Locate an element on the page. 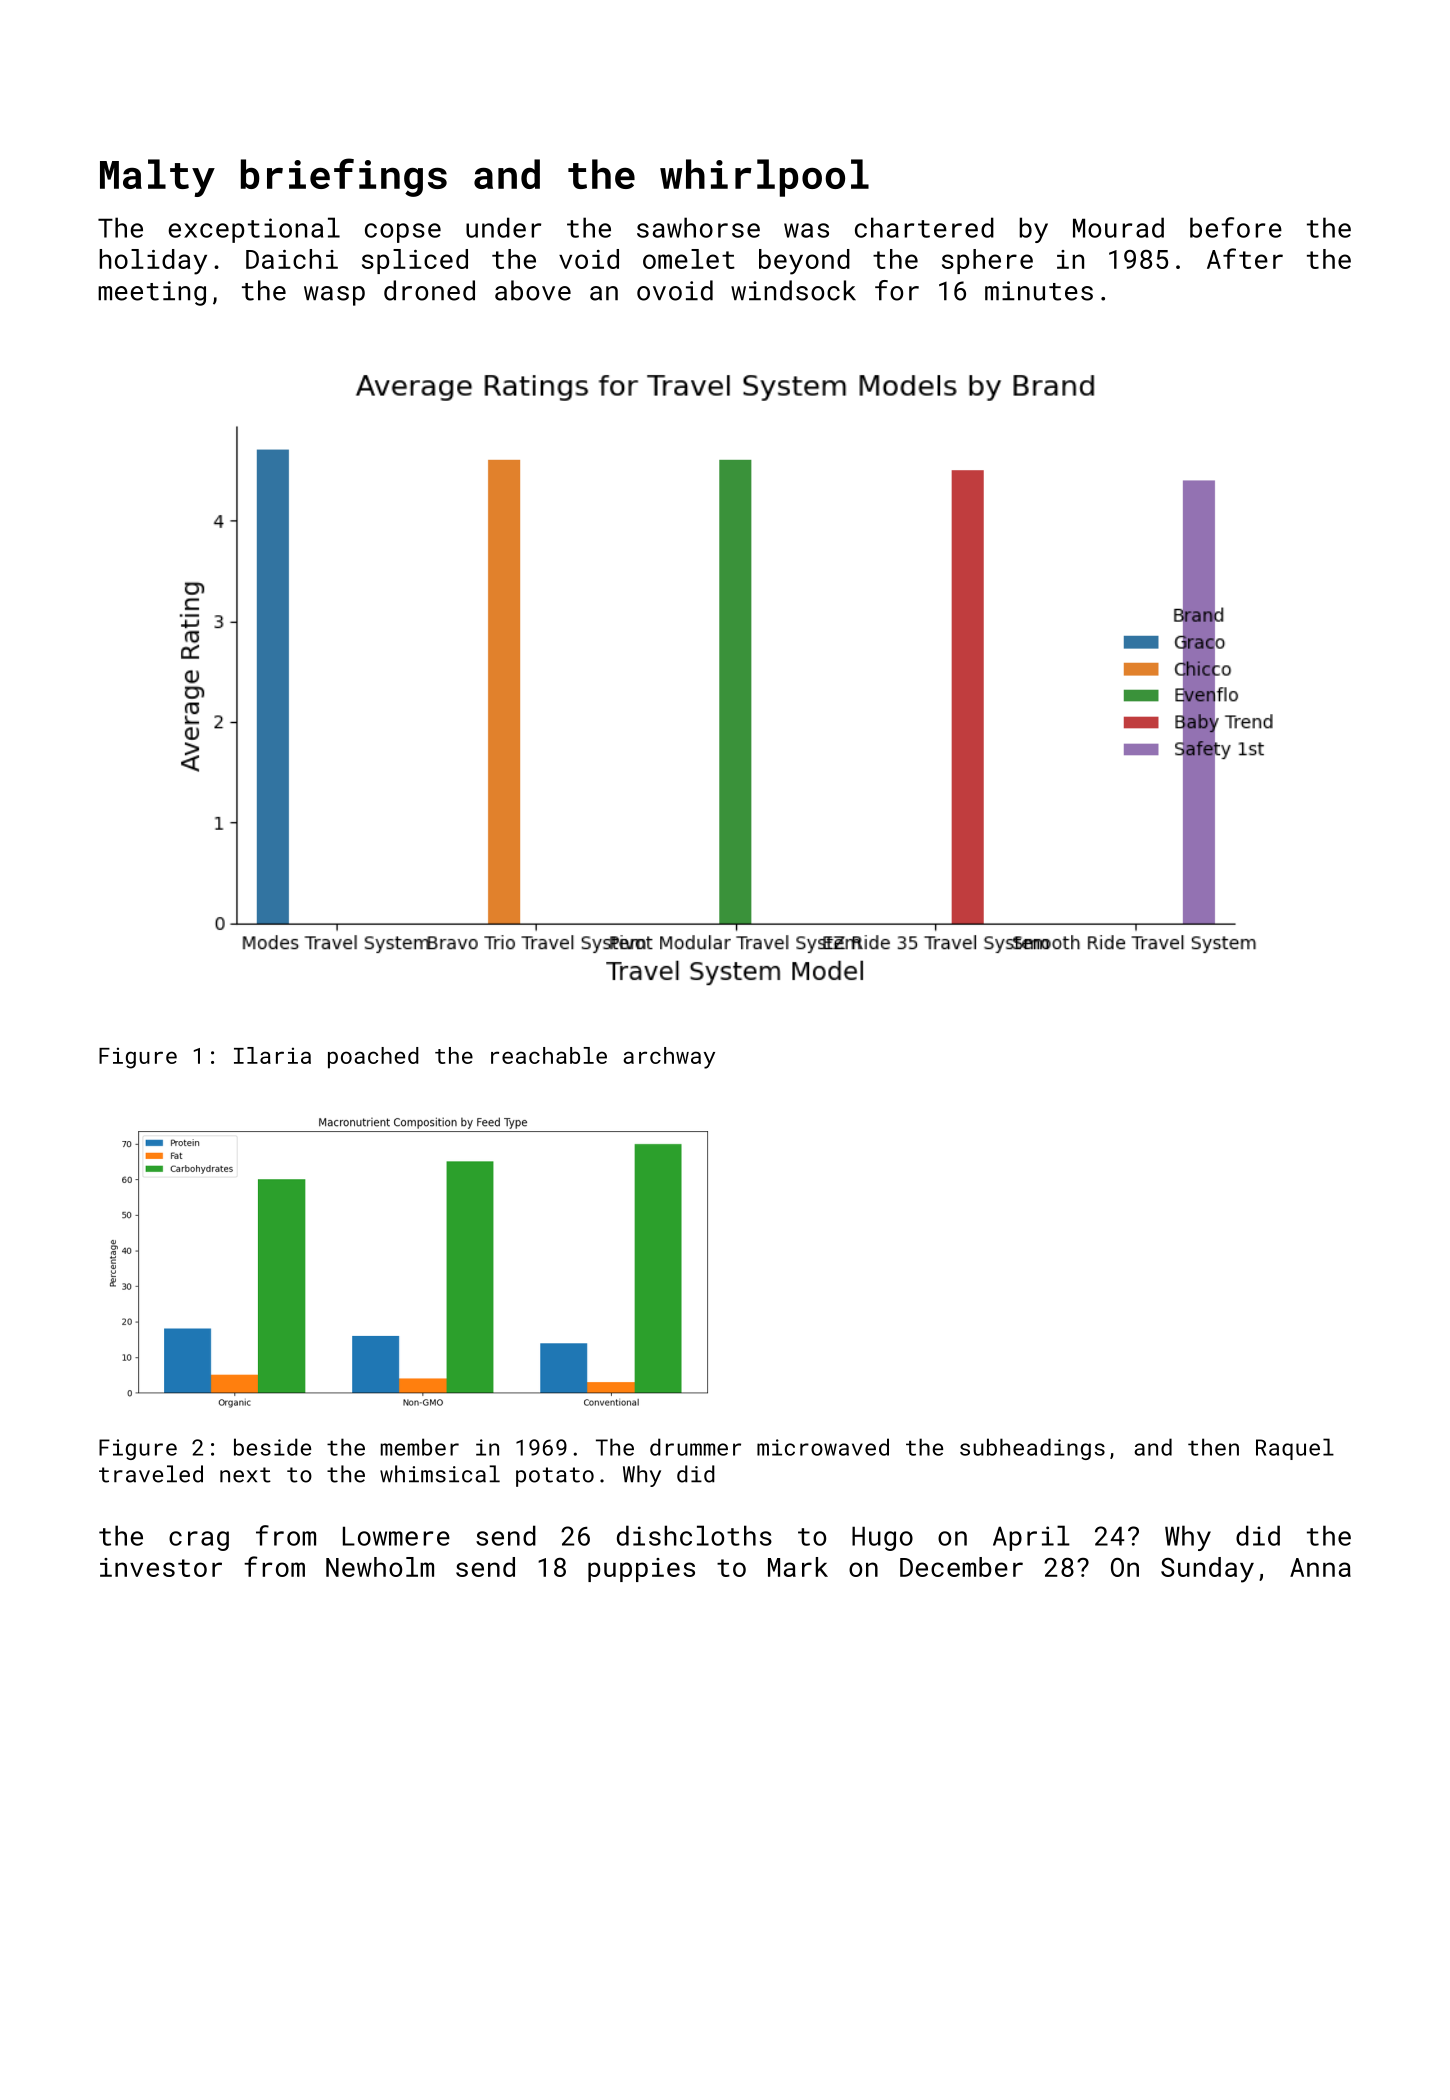 The image size is (1450, 2100). Ilaria is located at coordinates (272, 1055).
